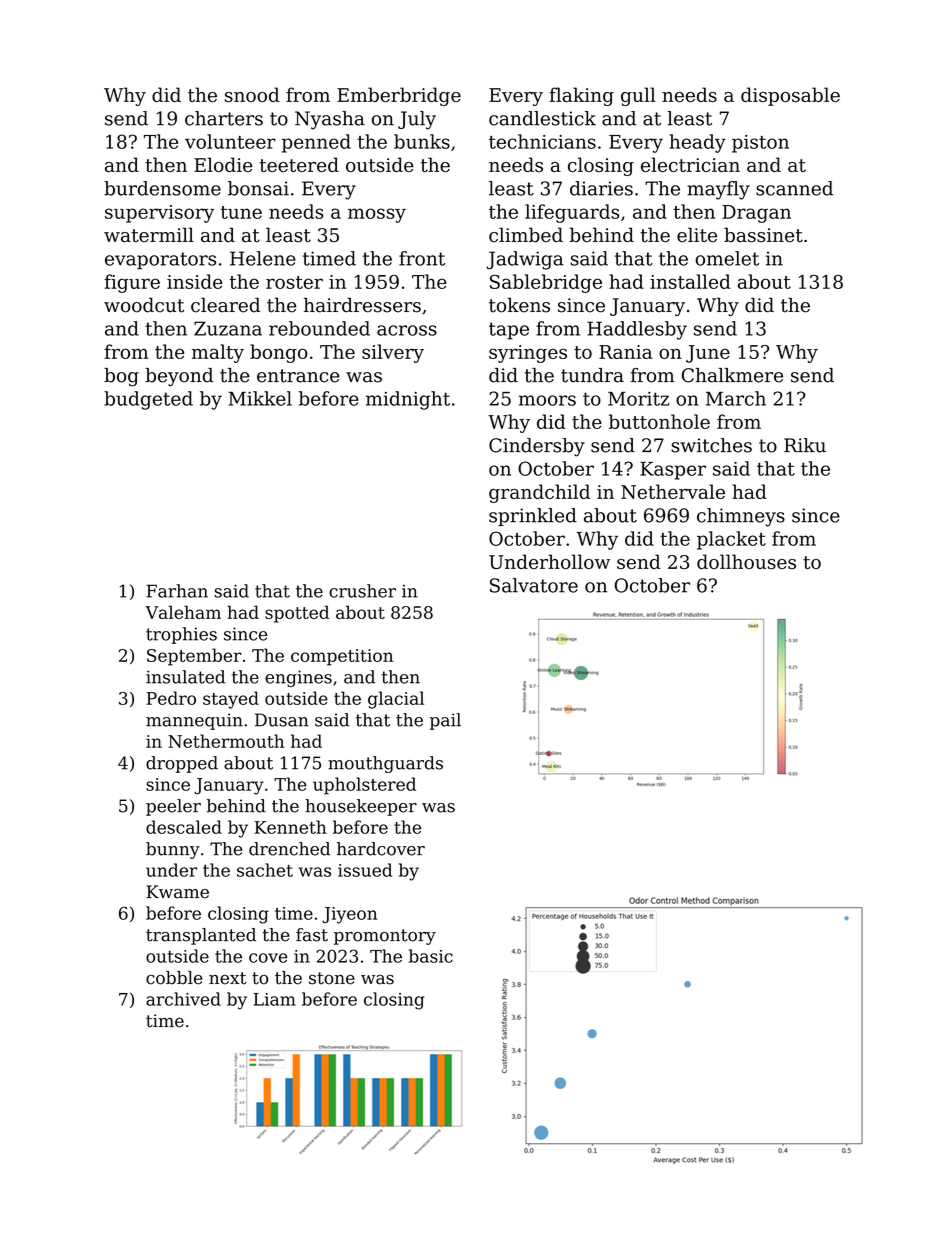  I want to click on glacial, so click(396, 700).
